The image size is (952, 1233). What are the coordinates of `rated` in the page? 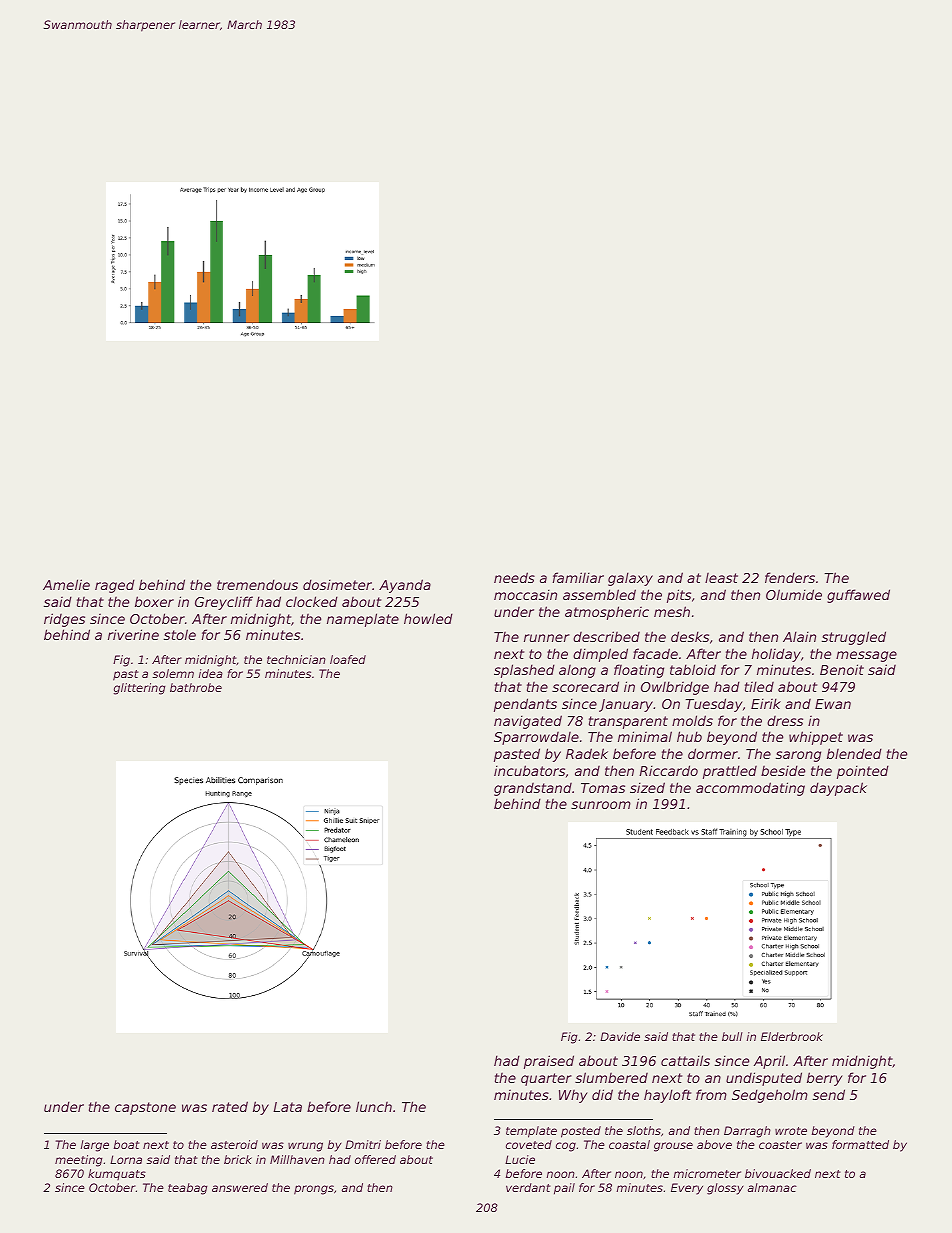 It's located at (230, 1106).
